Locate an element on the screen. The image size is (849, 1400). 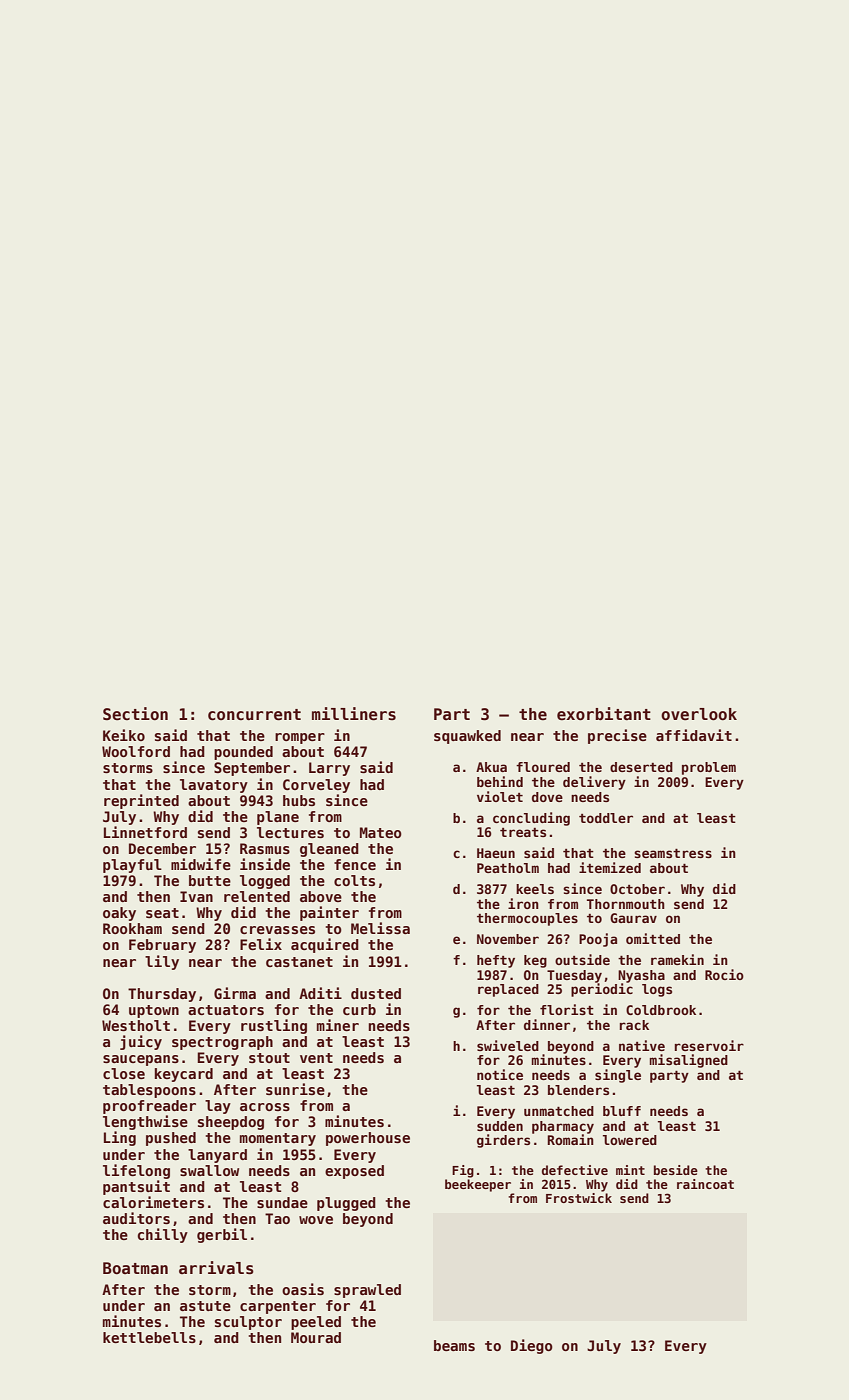
Woolford is located at coordinates (136, 751).
